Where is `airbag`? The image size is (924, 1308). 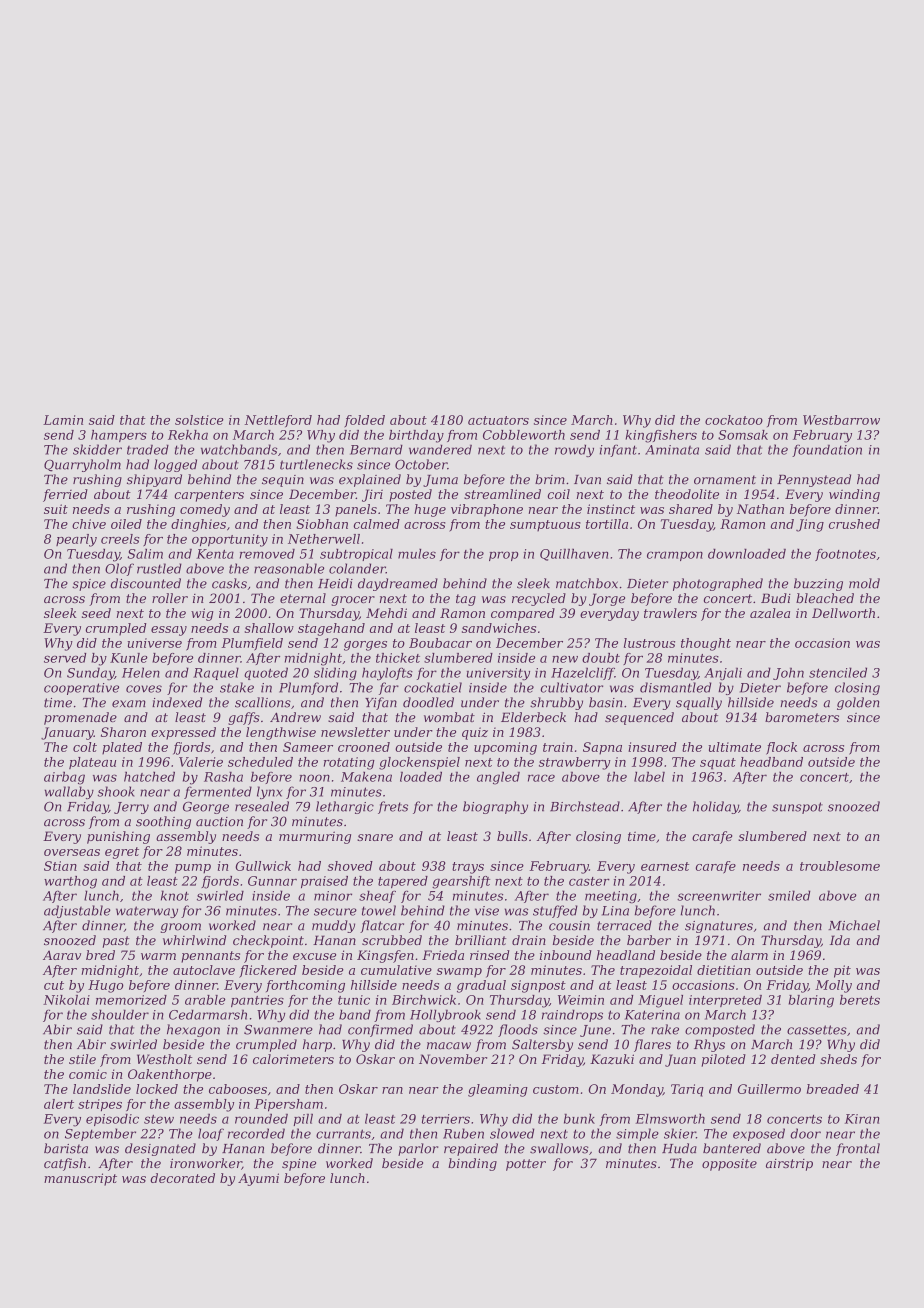 airbag is located at coordinates (64, 778).
